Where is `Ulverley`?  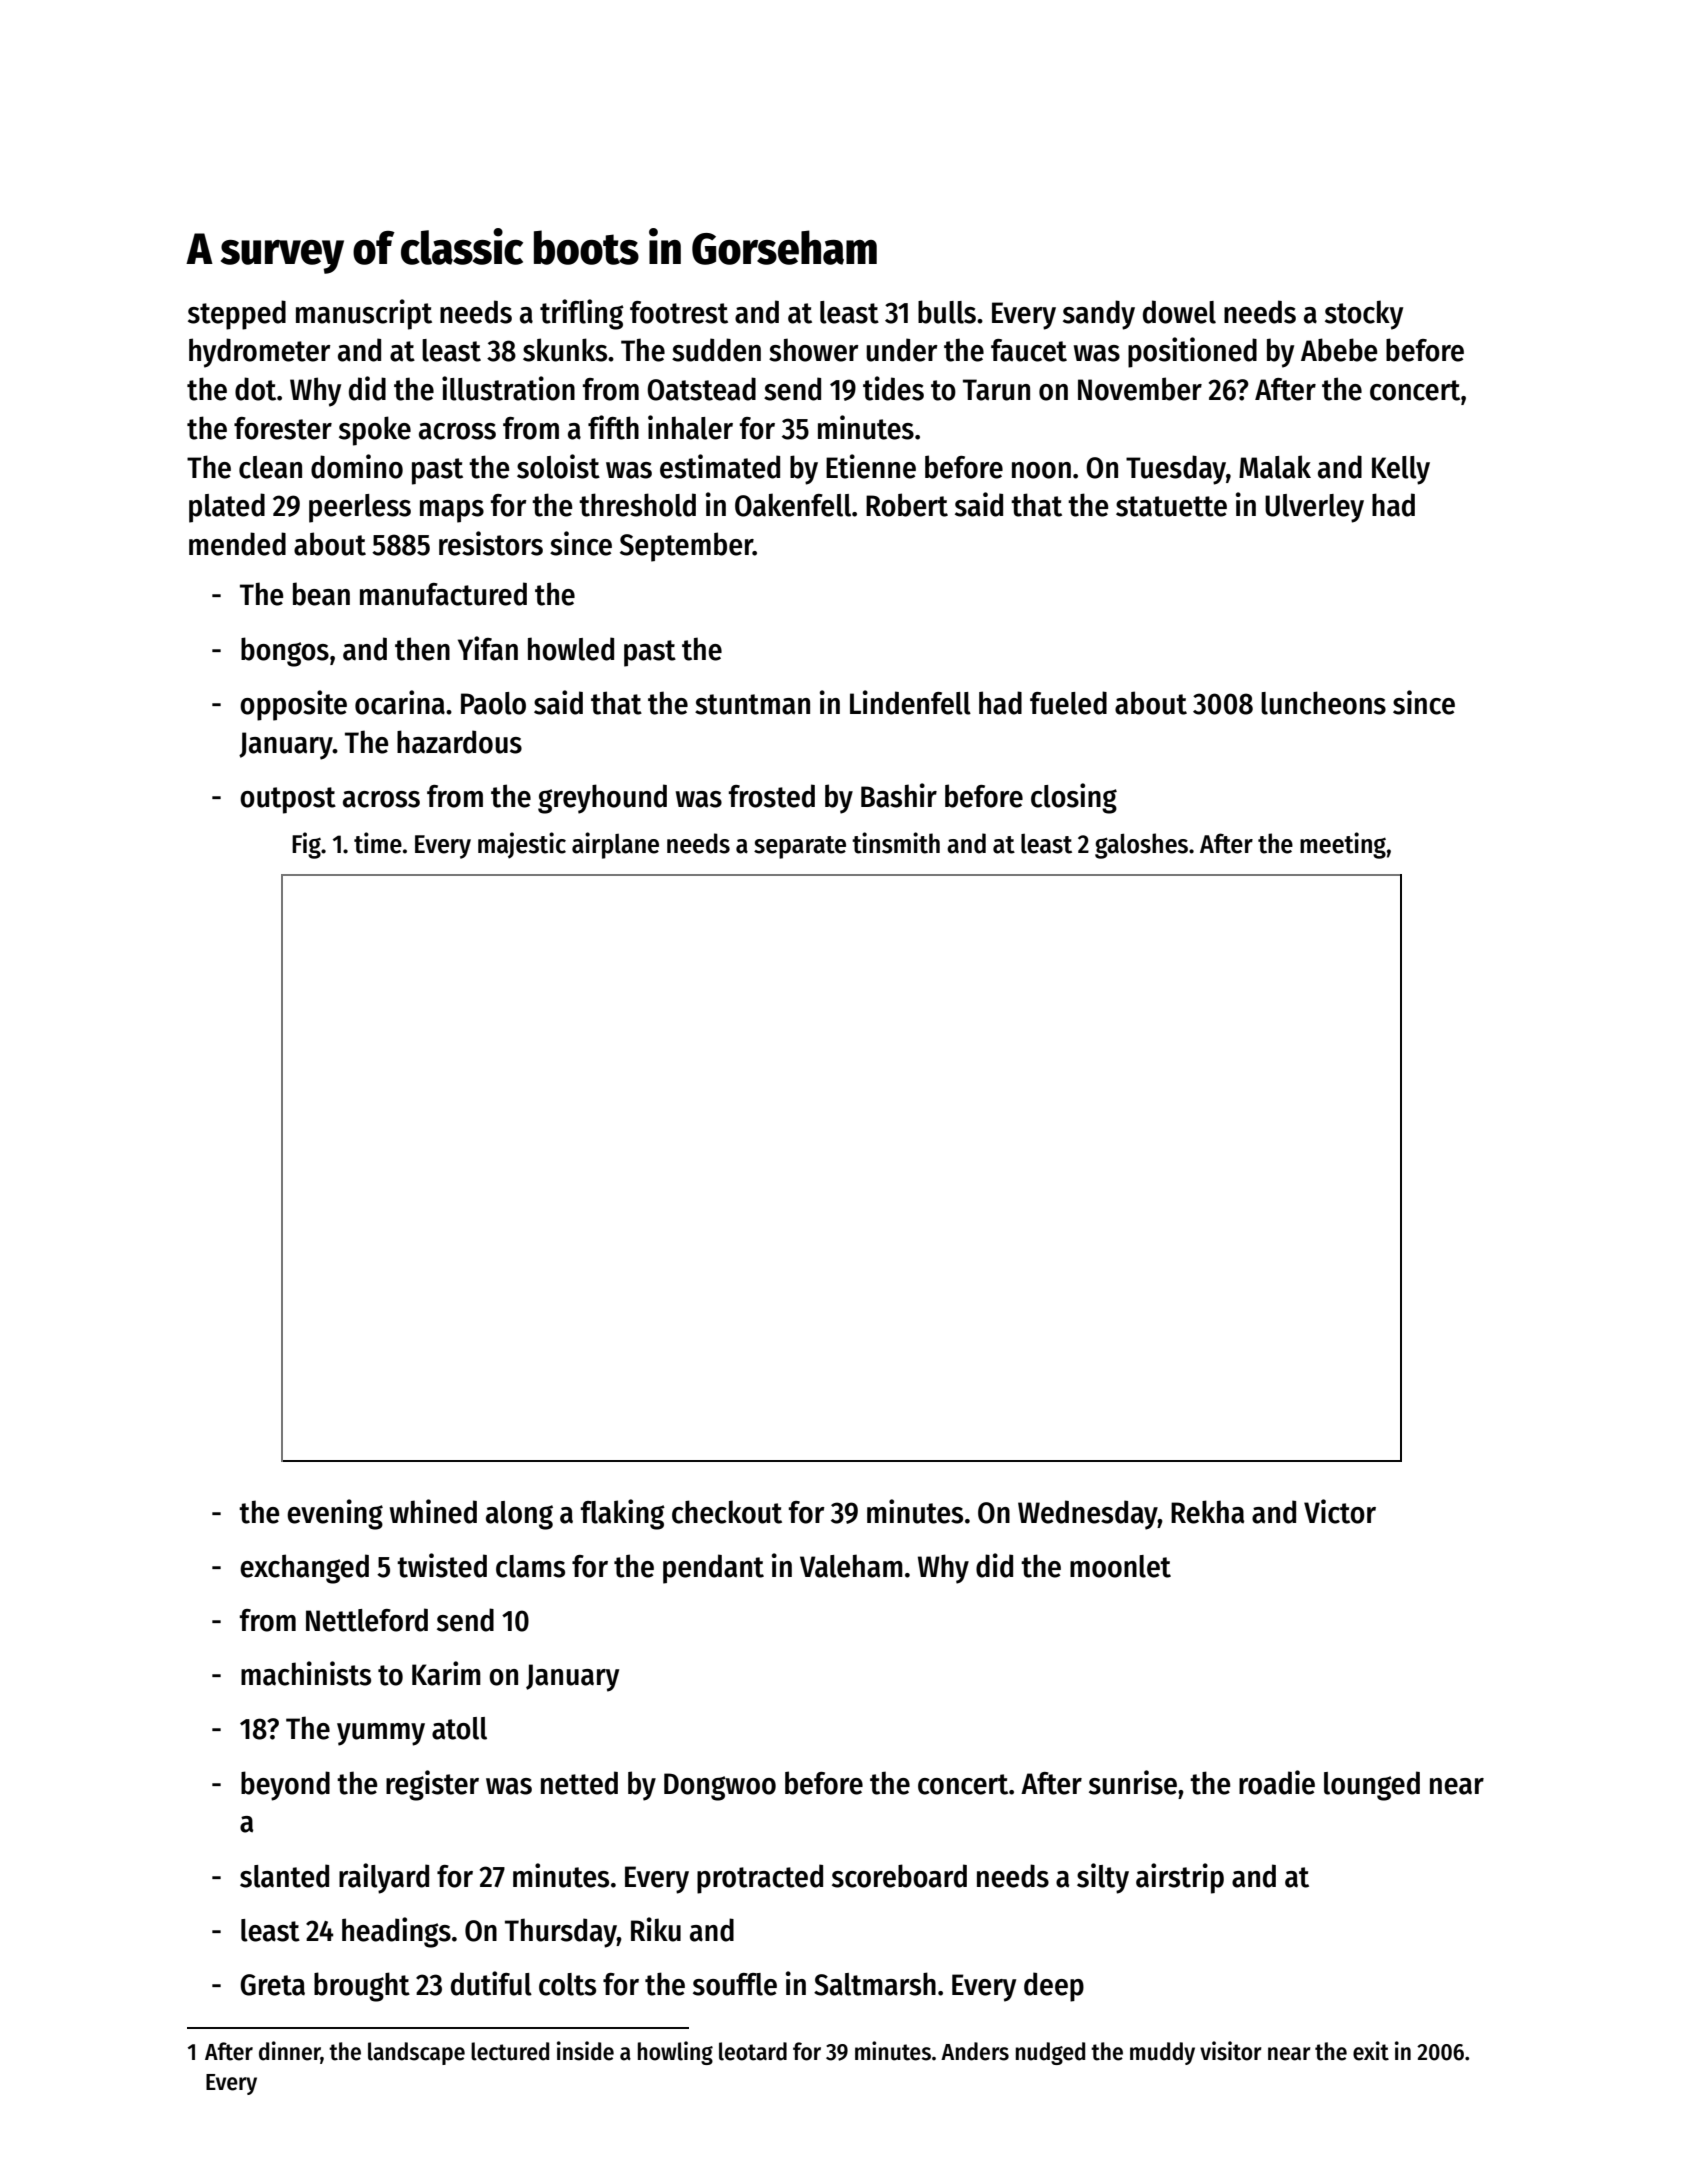 Ulverley is located at coordinates (1314, 508).
